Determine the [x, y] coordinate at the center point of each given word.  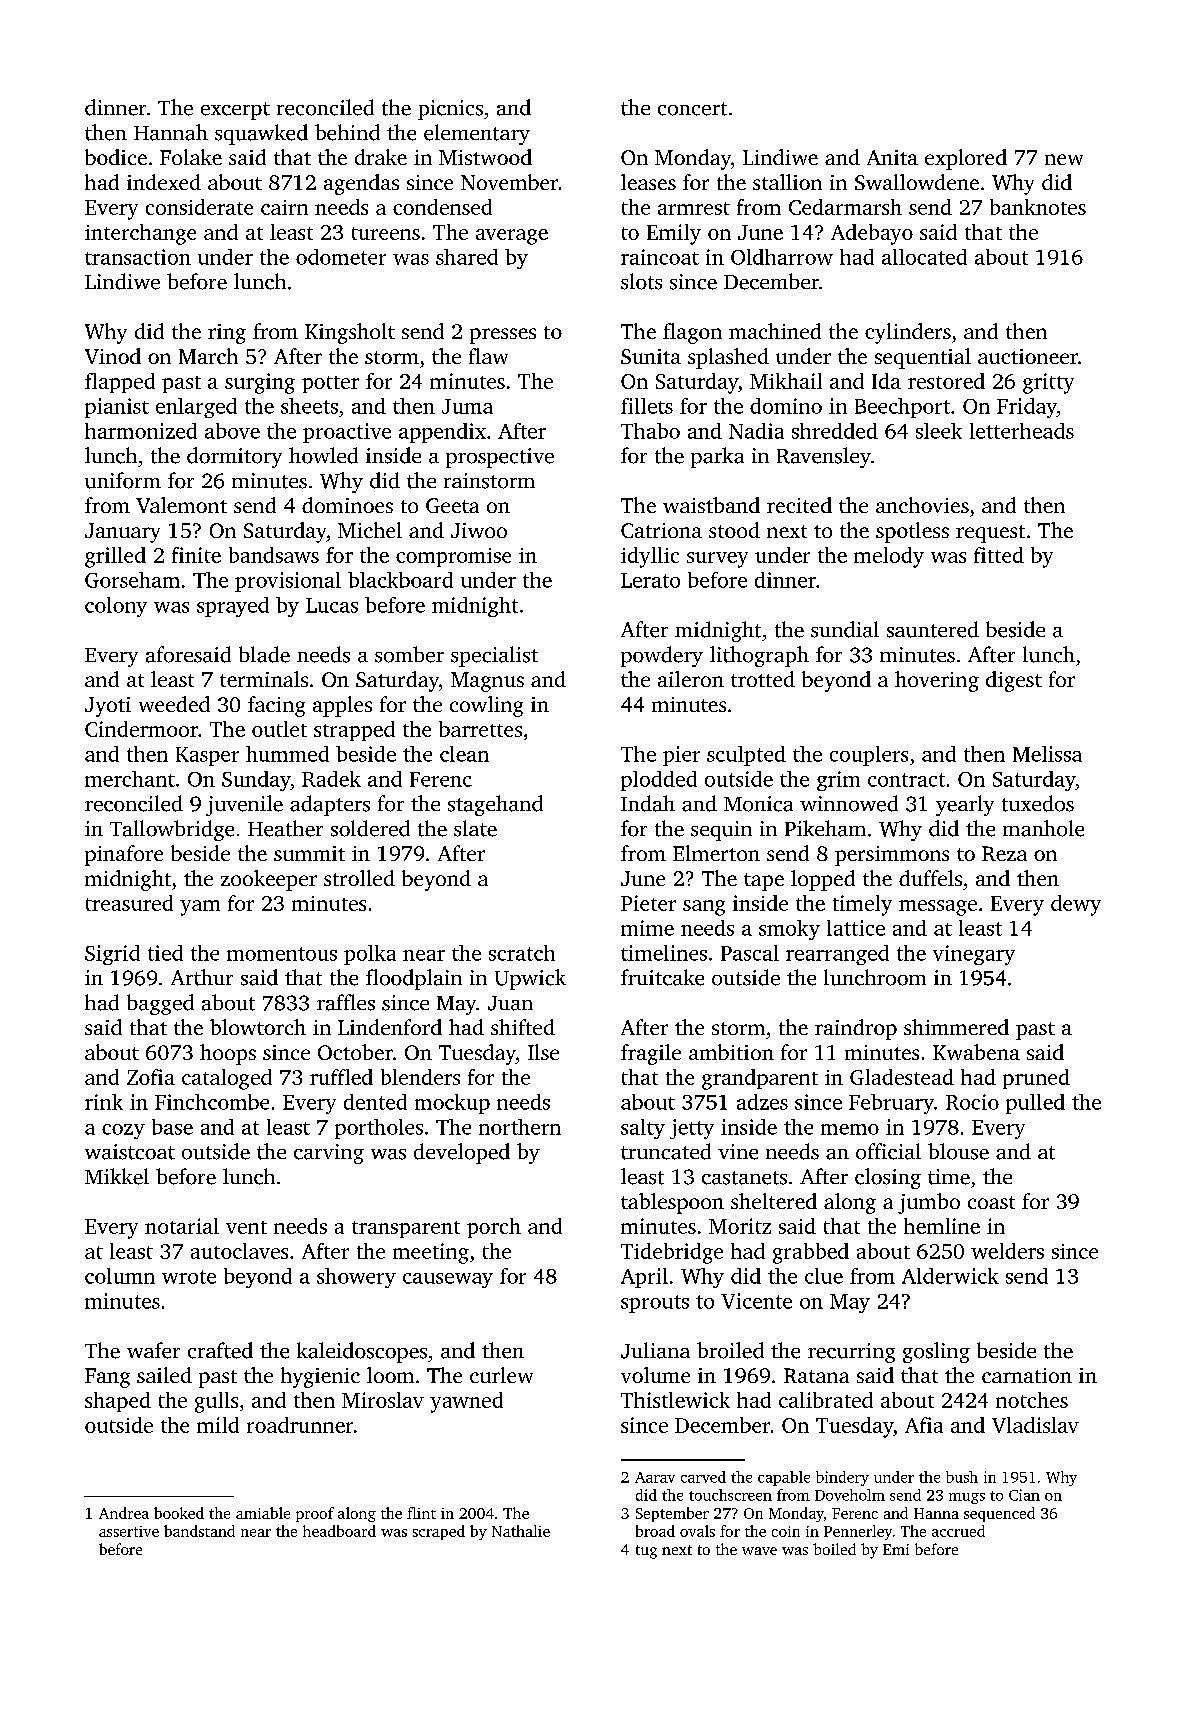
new [1064, 159]
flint [421, 1513]
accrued [958, 1531]
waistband [711, 505]
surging [260, 383]
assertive [129, 1531]
